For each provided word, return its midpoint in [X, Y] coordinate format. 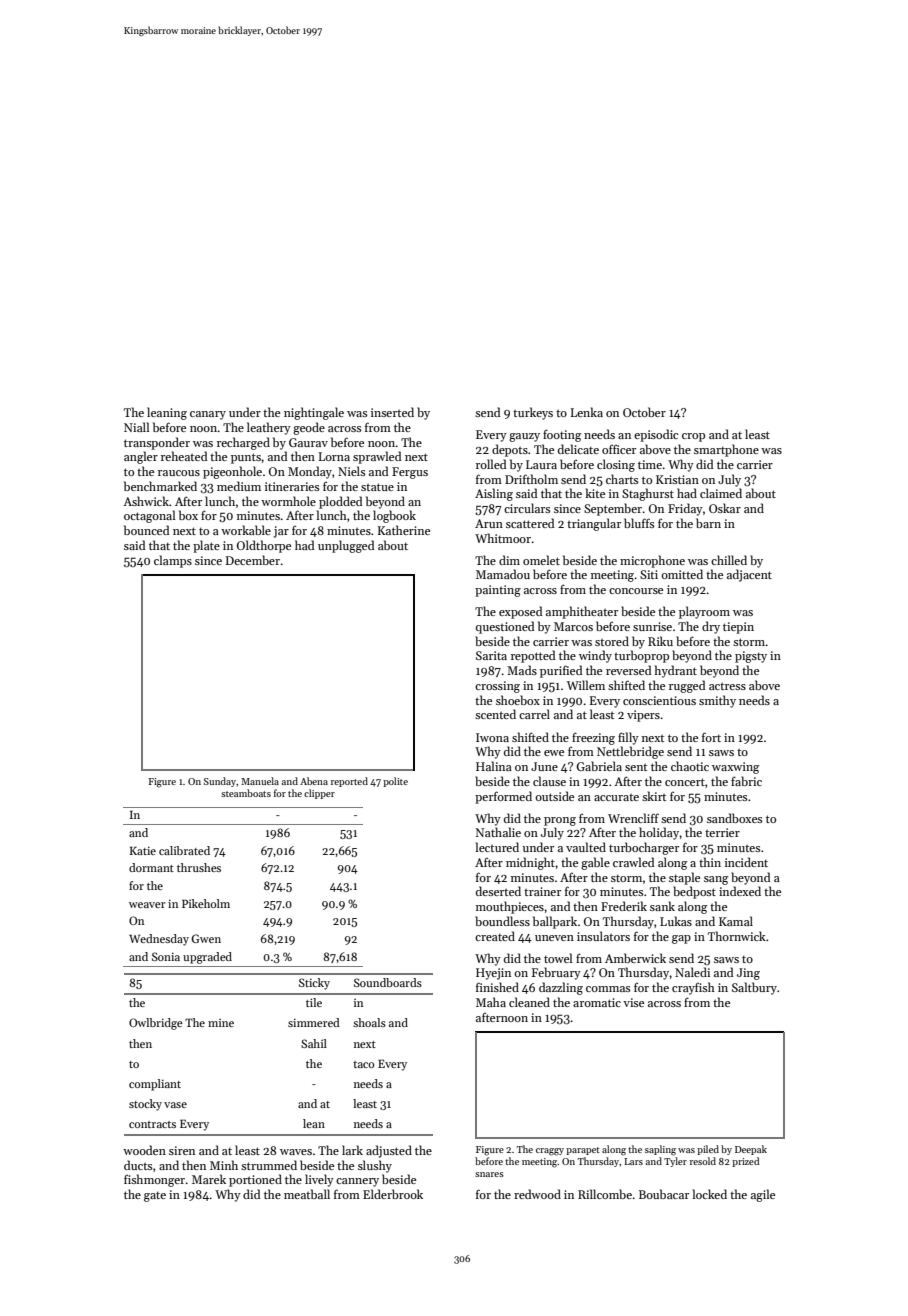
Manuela [260, 781]
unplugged [346, 546]
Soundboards [388, 982]
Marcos [573, 626]
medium [239, 486]
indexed [740, 891]
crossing [497, 687]
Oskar [725, 508]
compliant [155, 1085]
